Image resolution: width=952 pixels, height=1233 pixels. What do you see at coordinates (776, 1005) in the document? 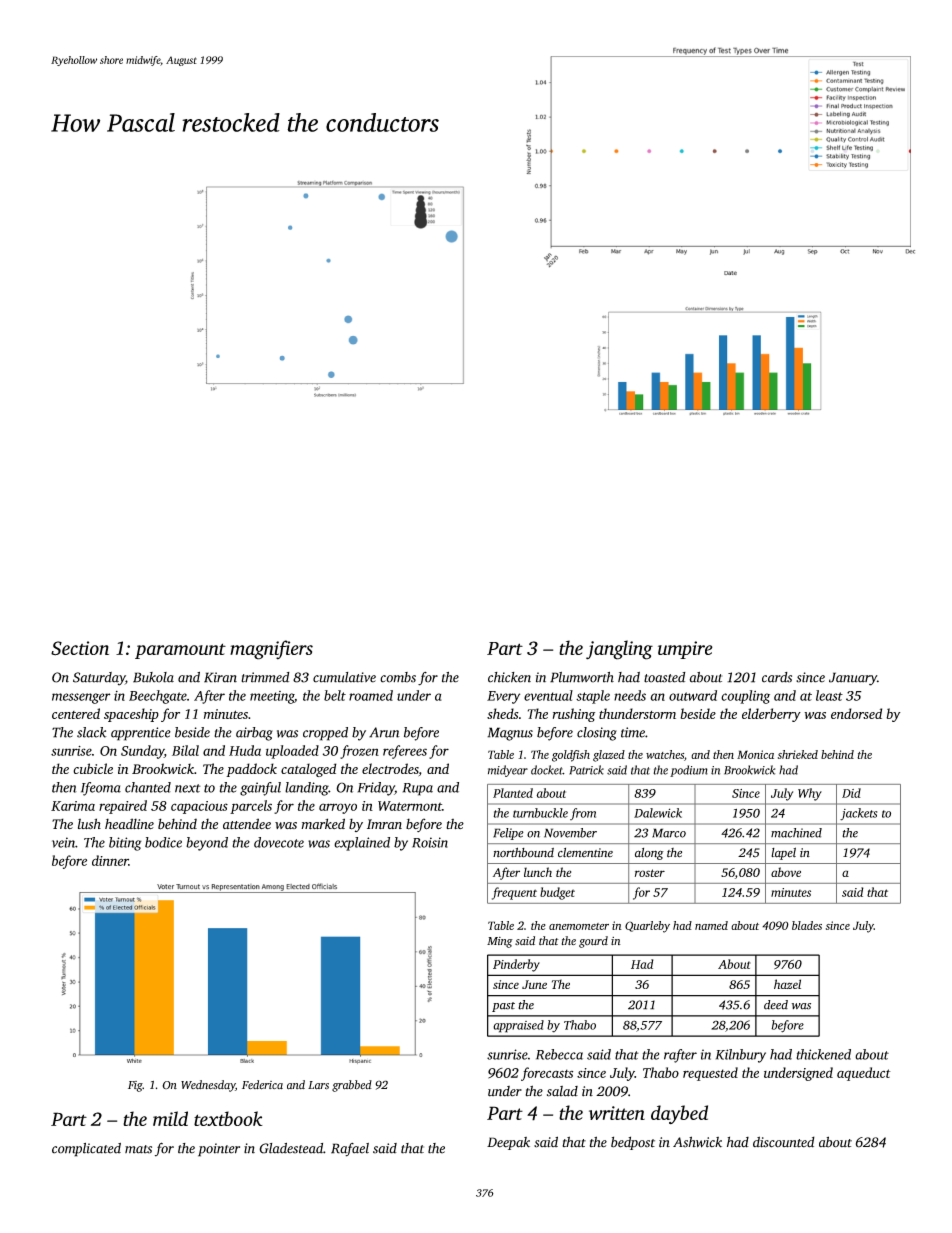
I see `deed` at bounding box center [776, 1005].
